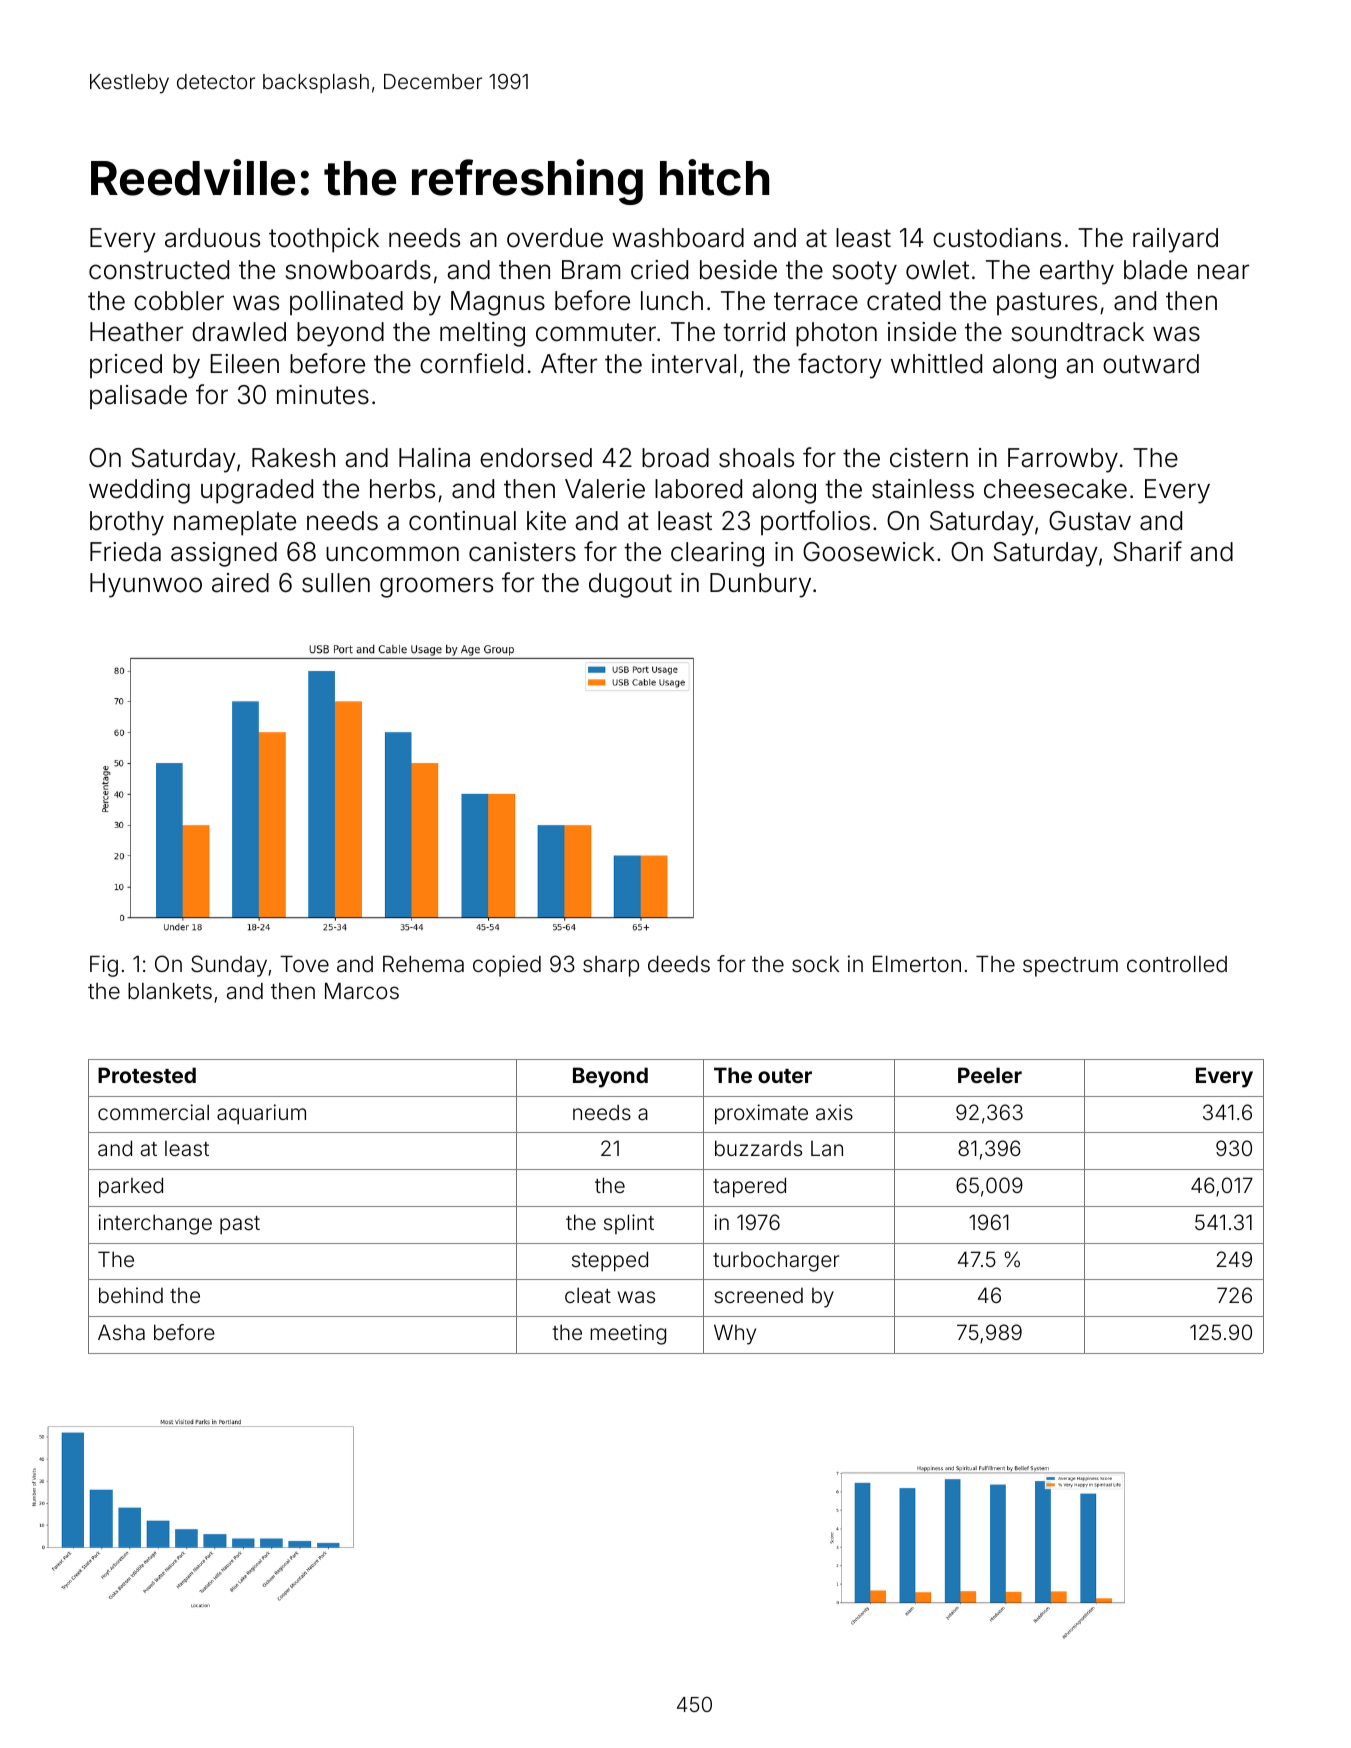 Image resolution: width=1351 pixels, height=1748 pixels. Describe the element at coordinates (507, 966) in the screenshot. I see `copied` at that location.
